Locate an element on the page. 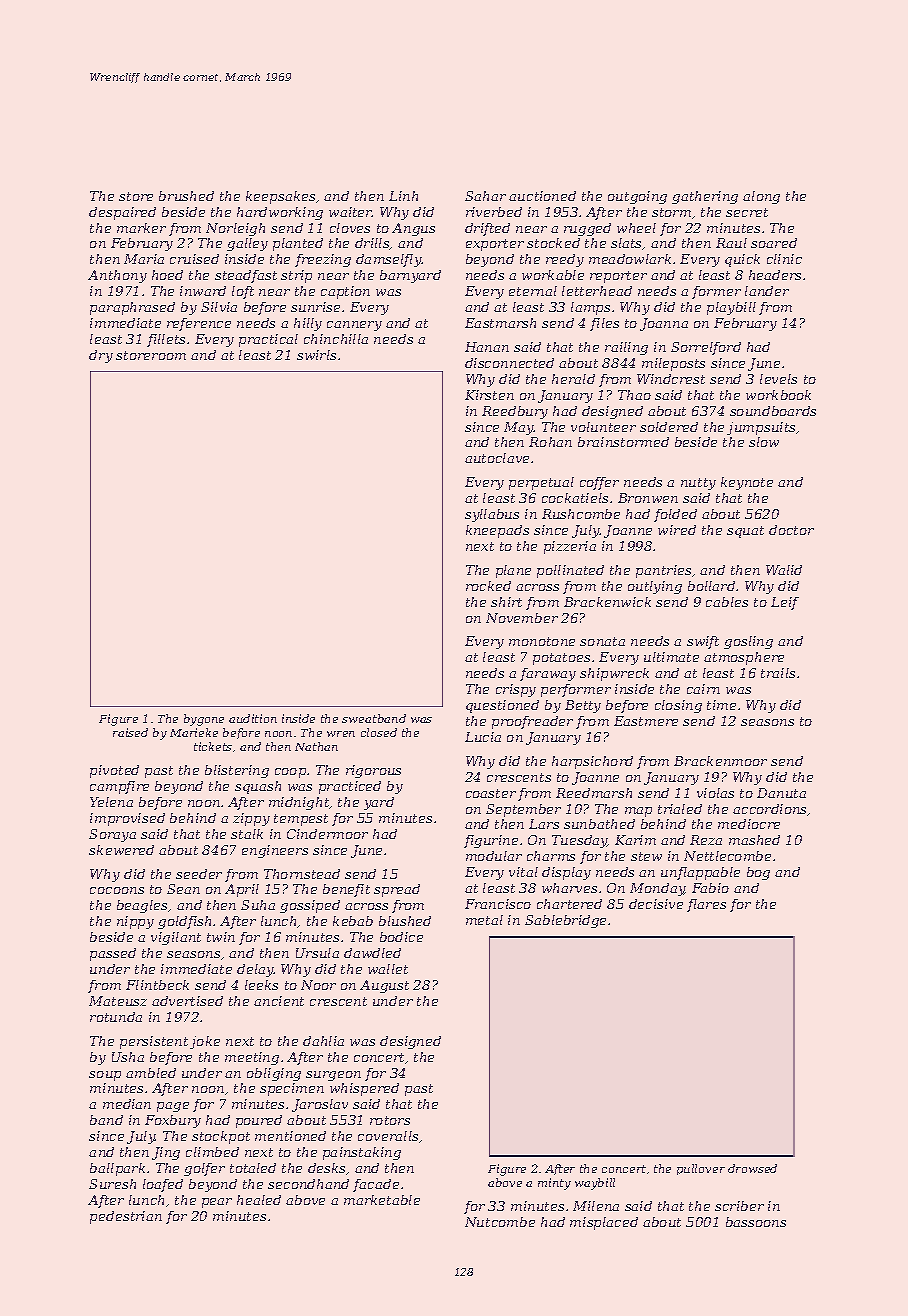 Image resolution: width=908 pixels, height=1316 pixels. Anthony is located at coordinates (117, 276).
